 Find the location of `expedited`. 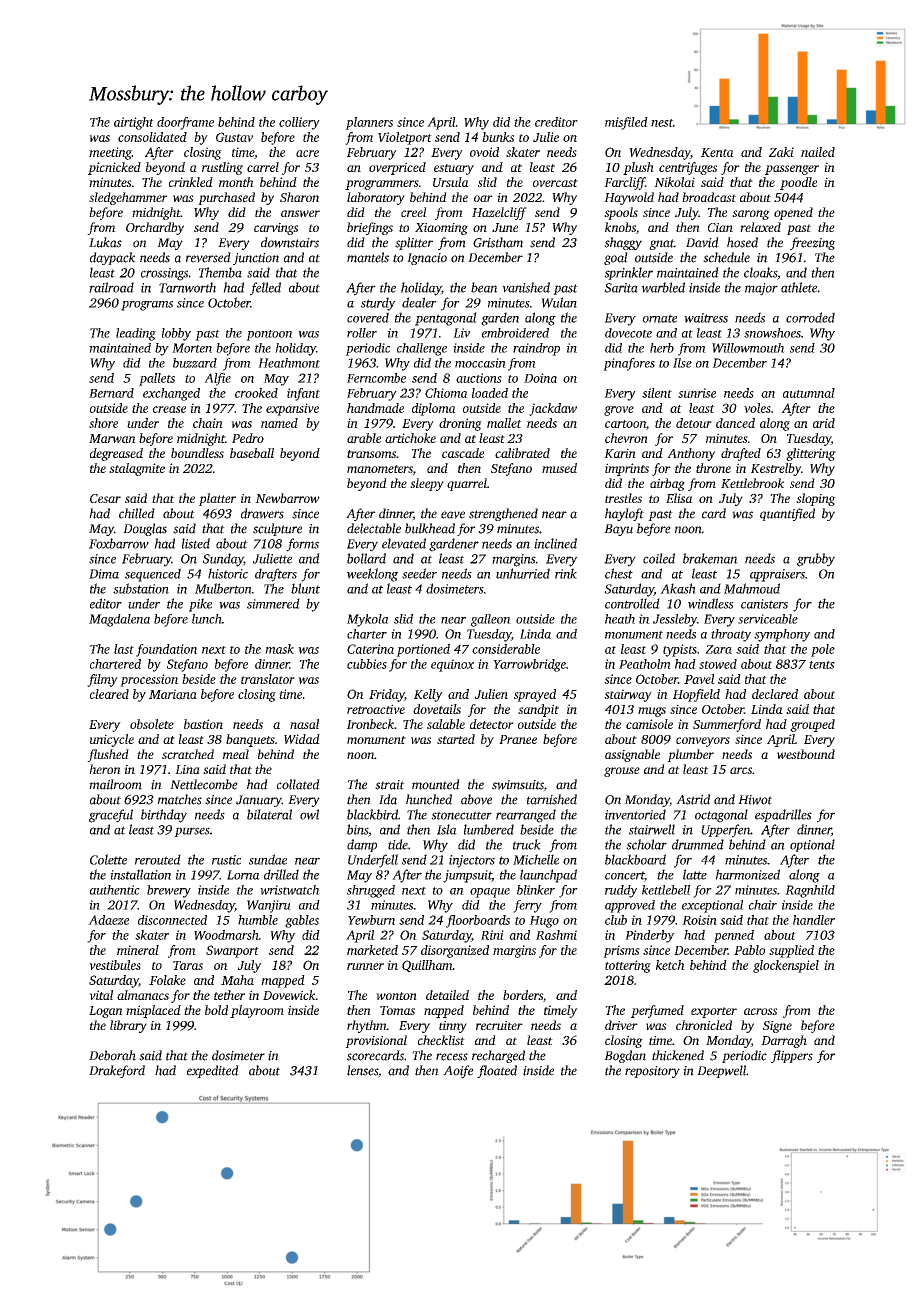

expedited is located at coordinates (213, 1071).
